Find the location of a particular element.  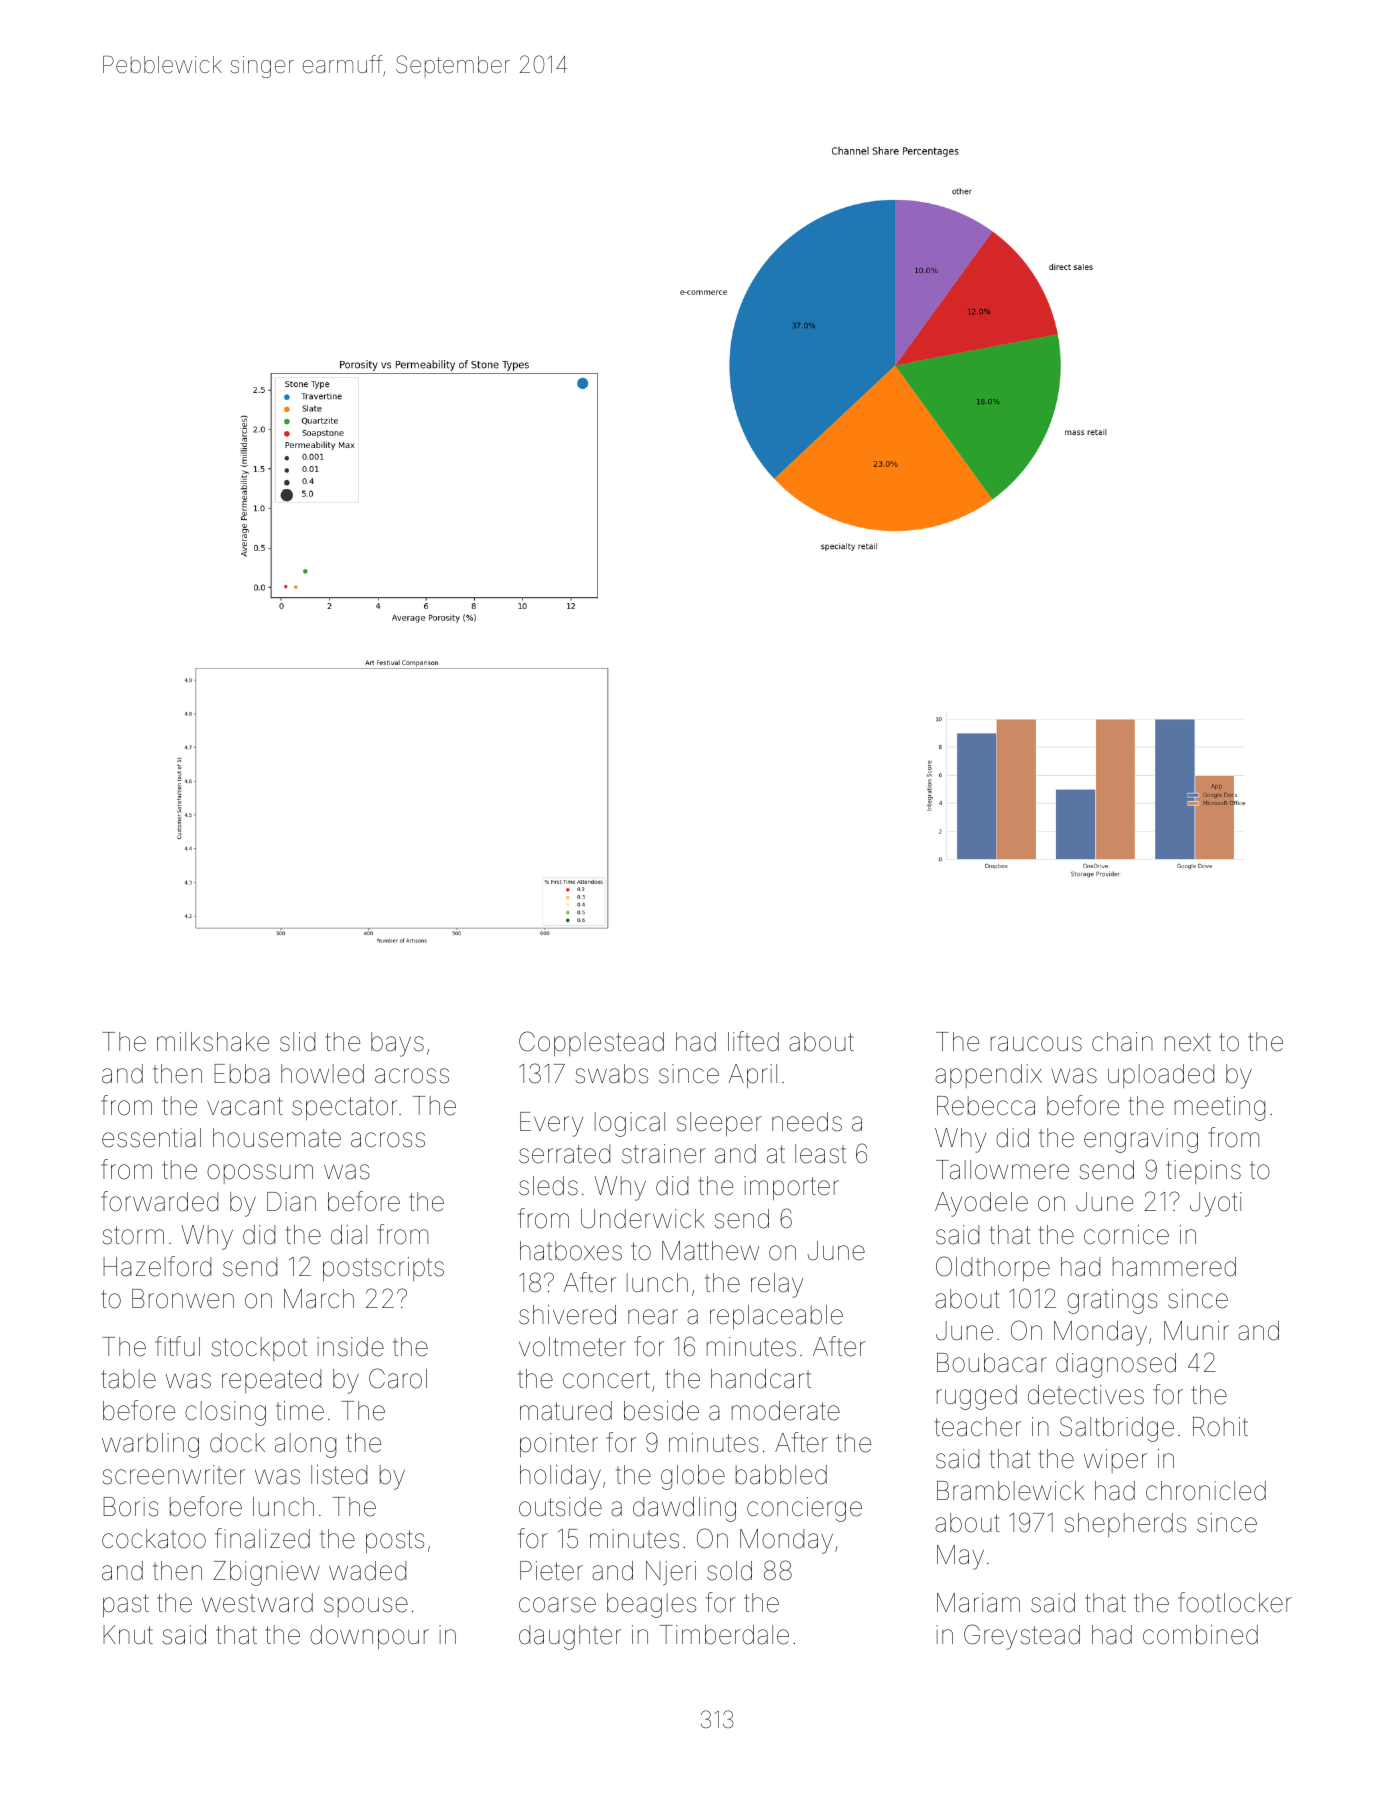

slid is located at coordinates (297, 1042).
